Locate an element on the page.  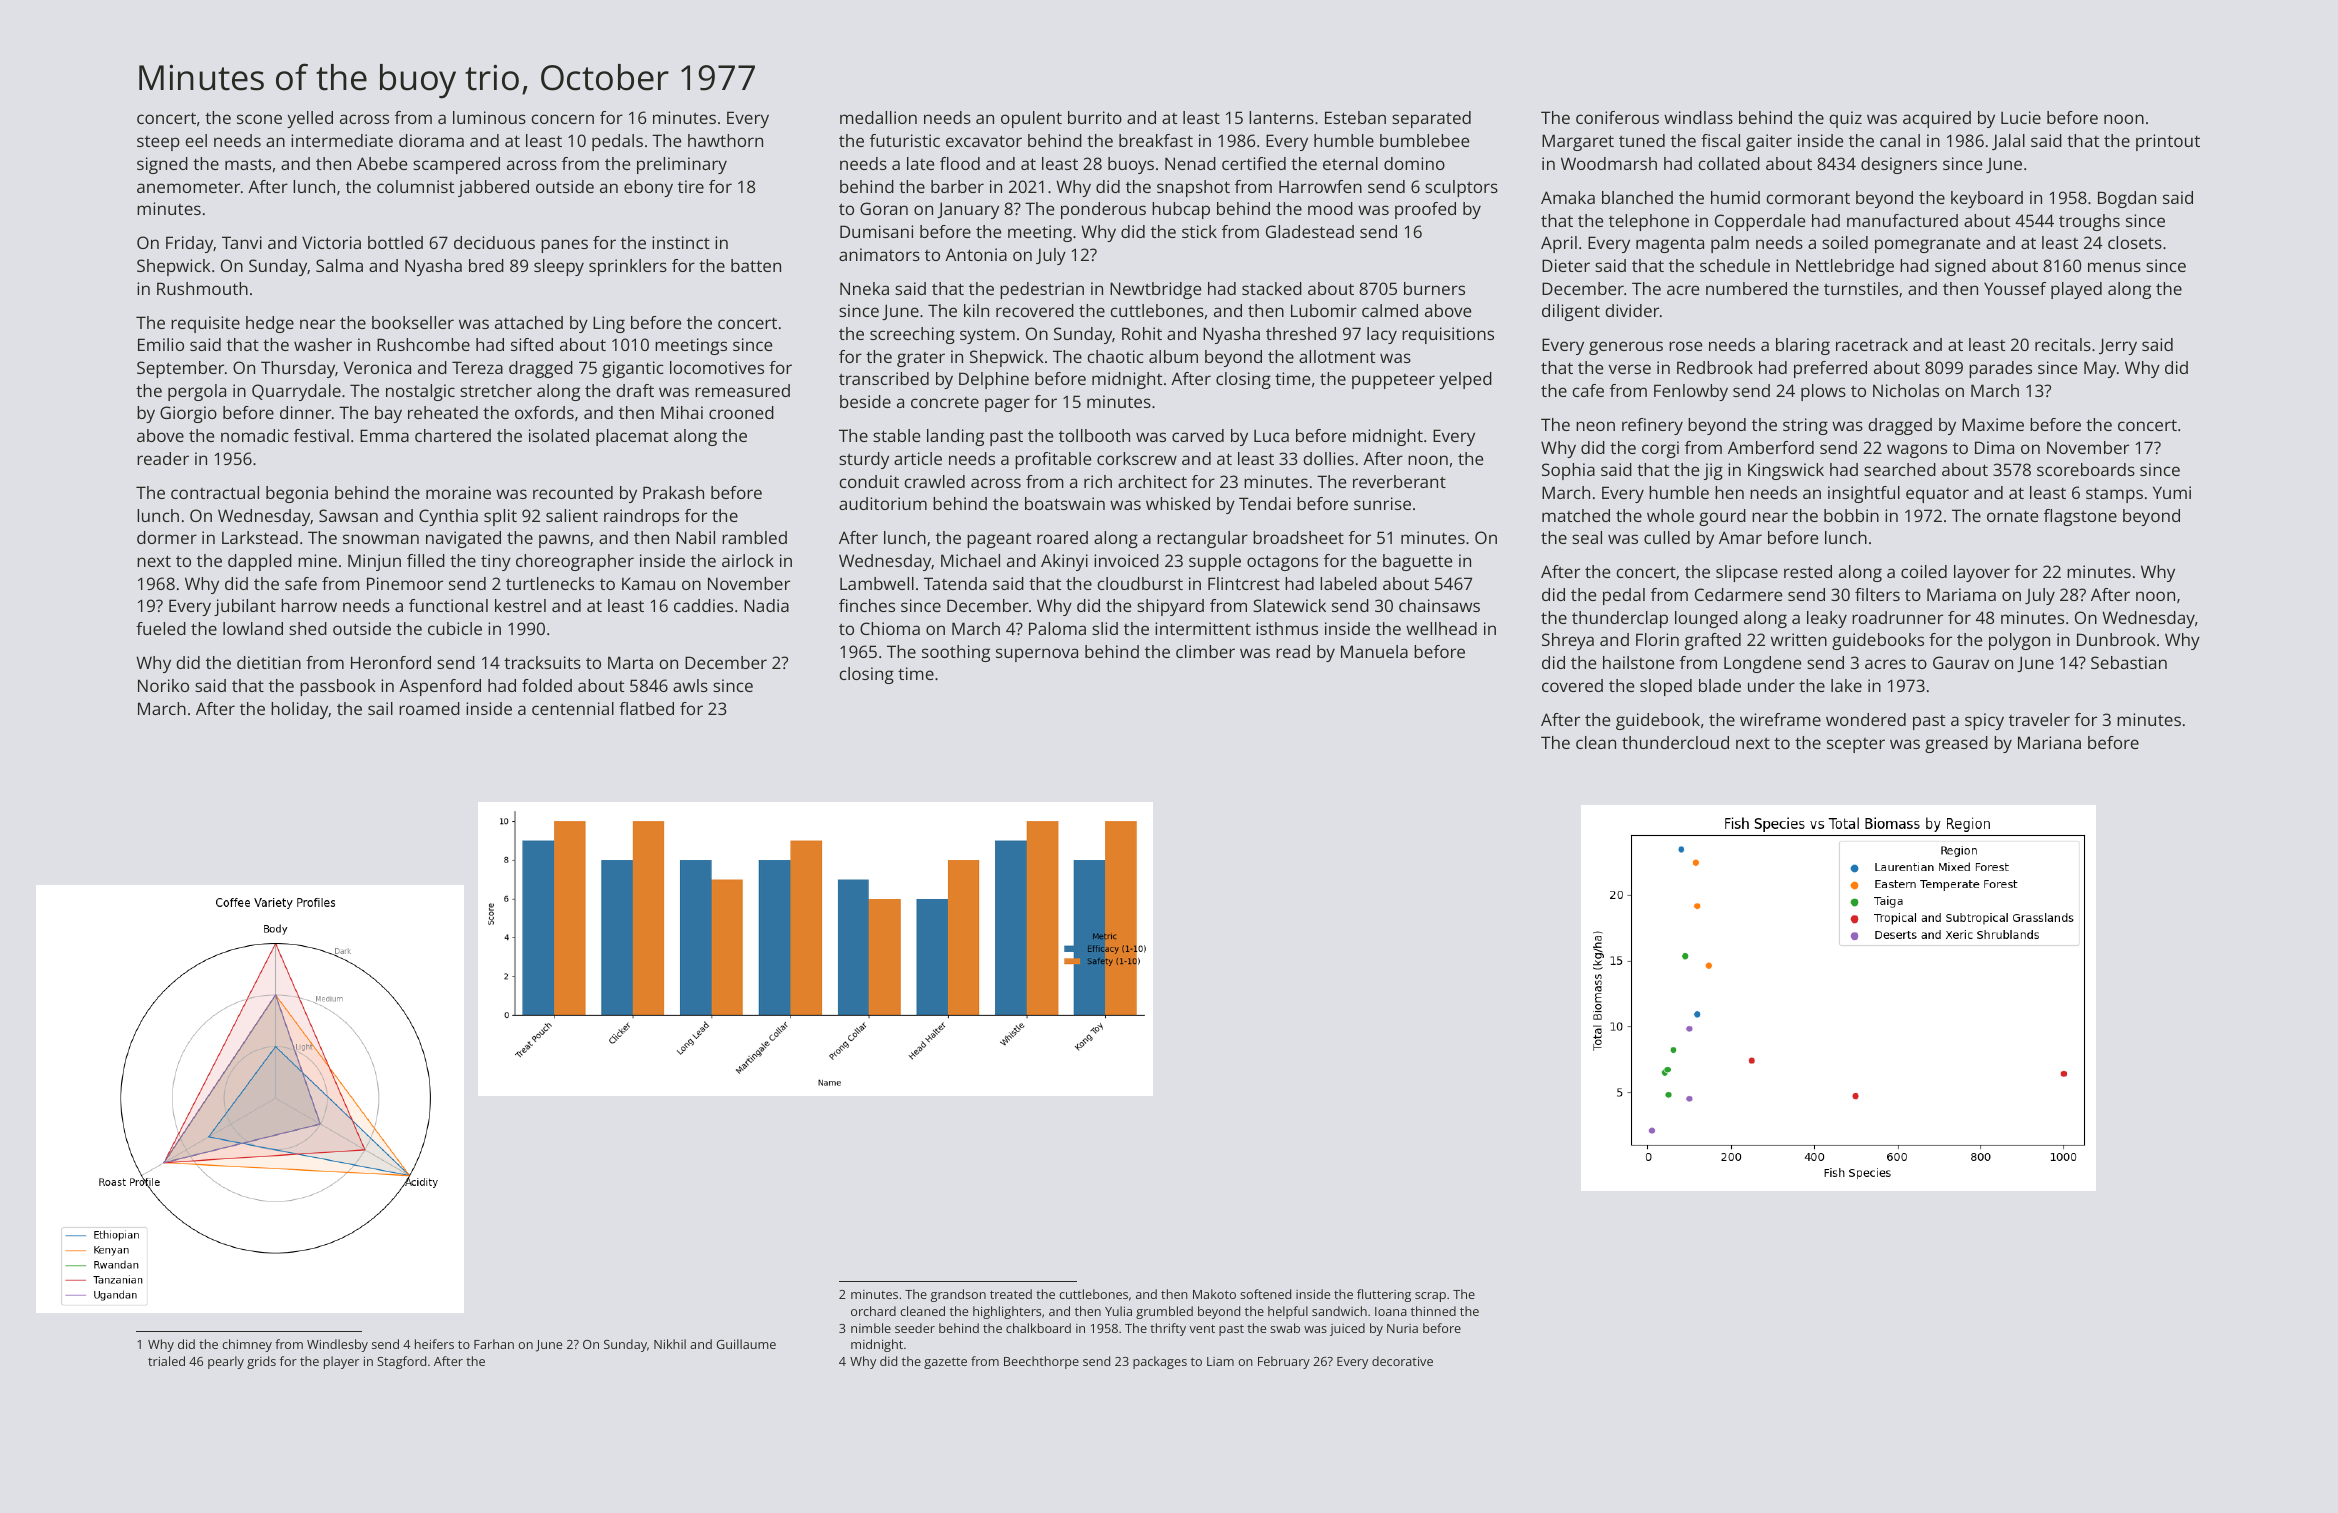
coniferous is located at coordinates (1617, 117).
